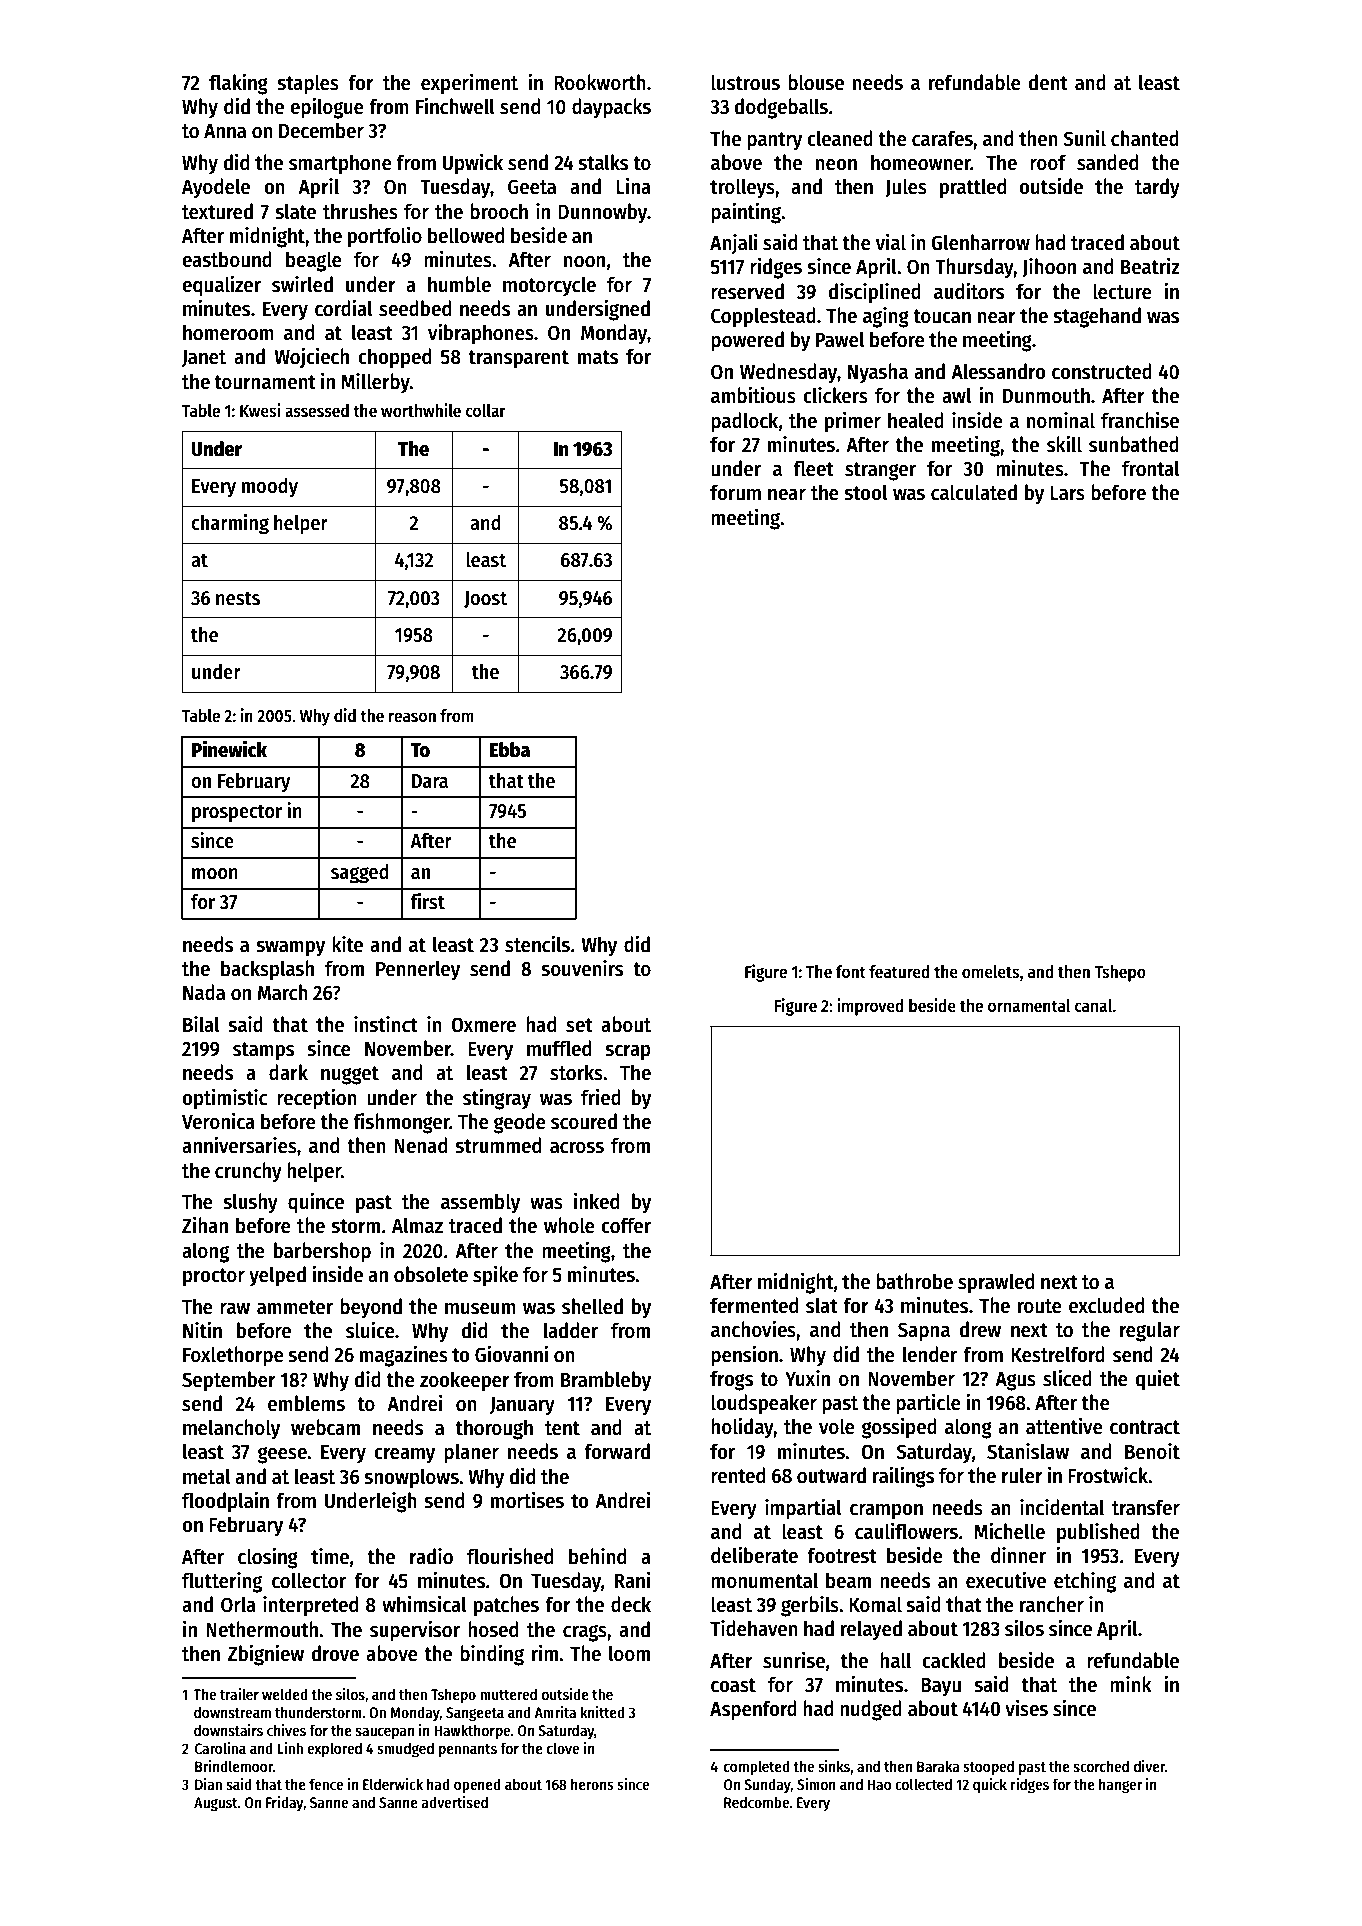  Describe the element at coordinates (360, 874) in the screenshot. I see `sagged` at that location.
